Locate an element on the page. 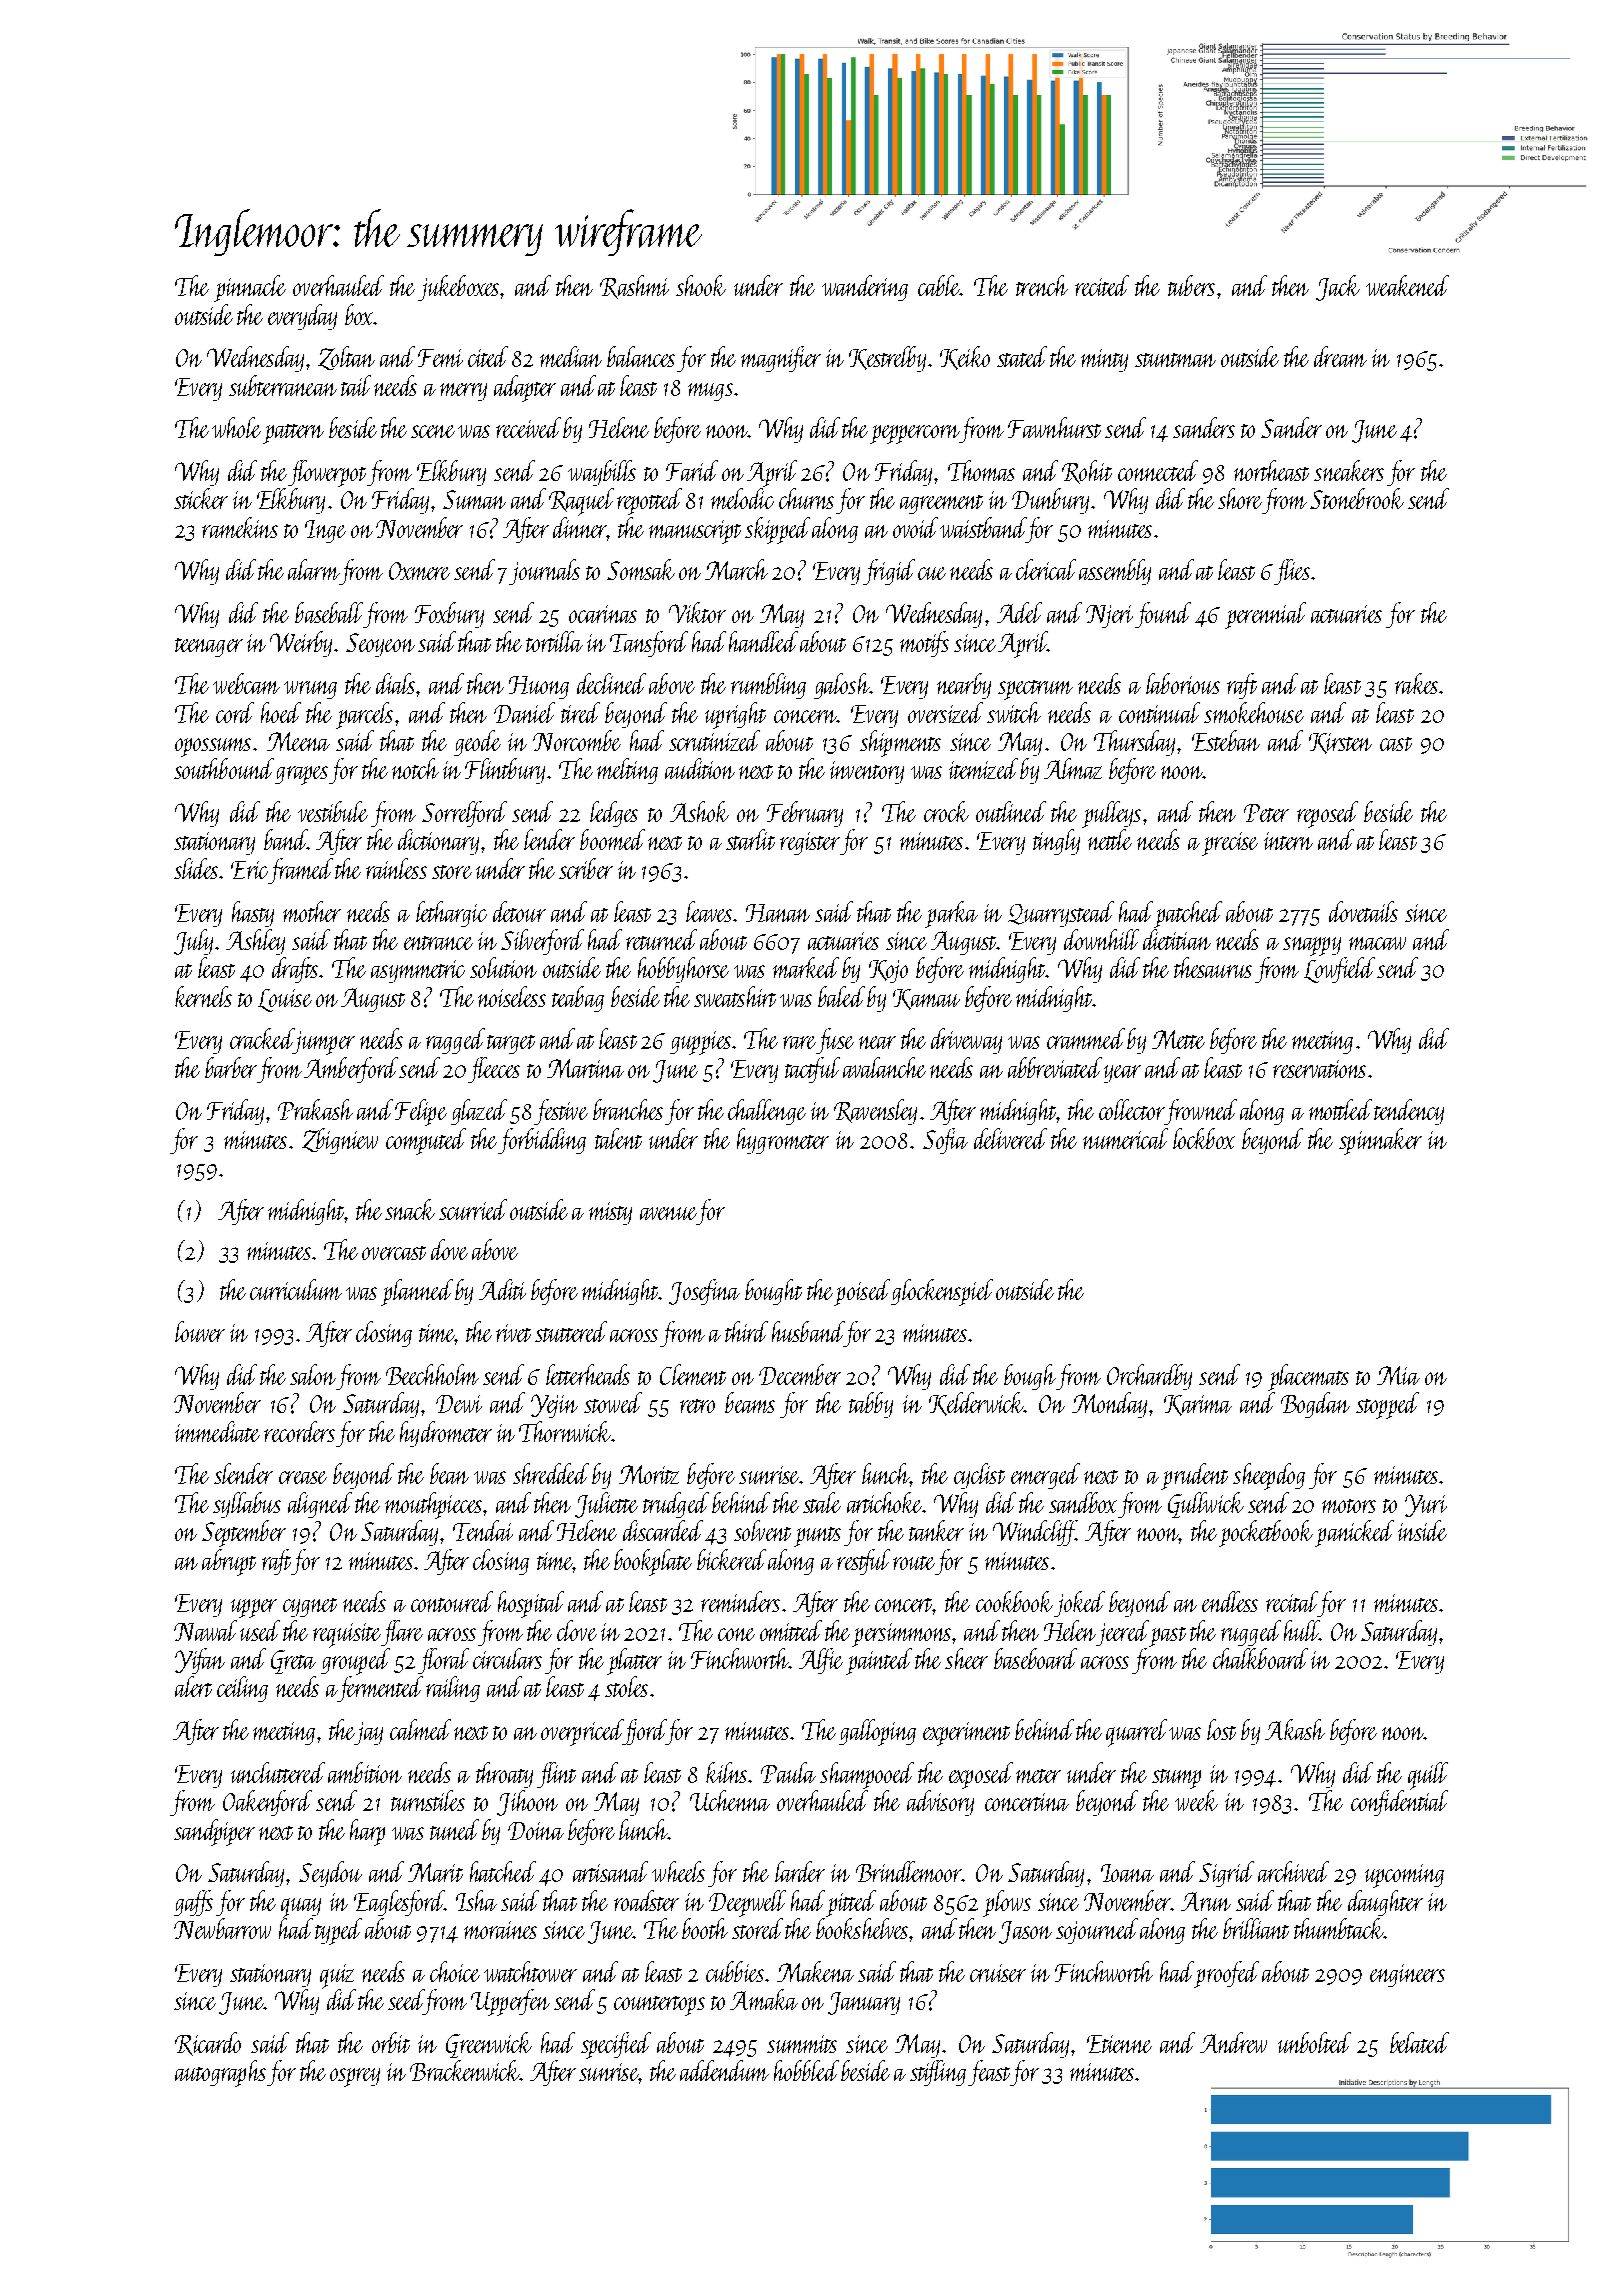 This page has height=2292, width=1620. brilliant is located at coordinates (1256, 1928).
